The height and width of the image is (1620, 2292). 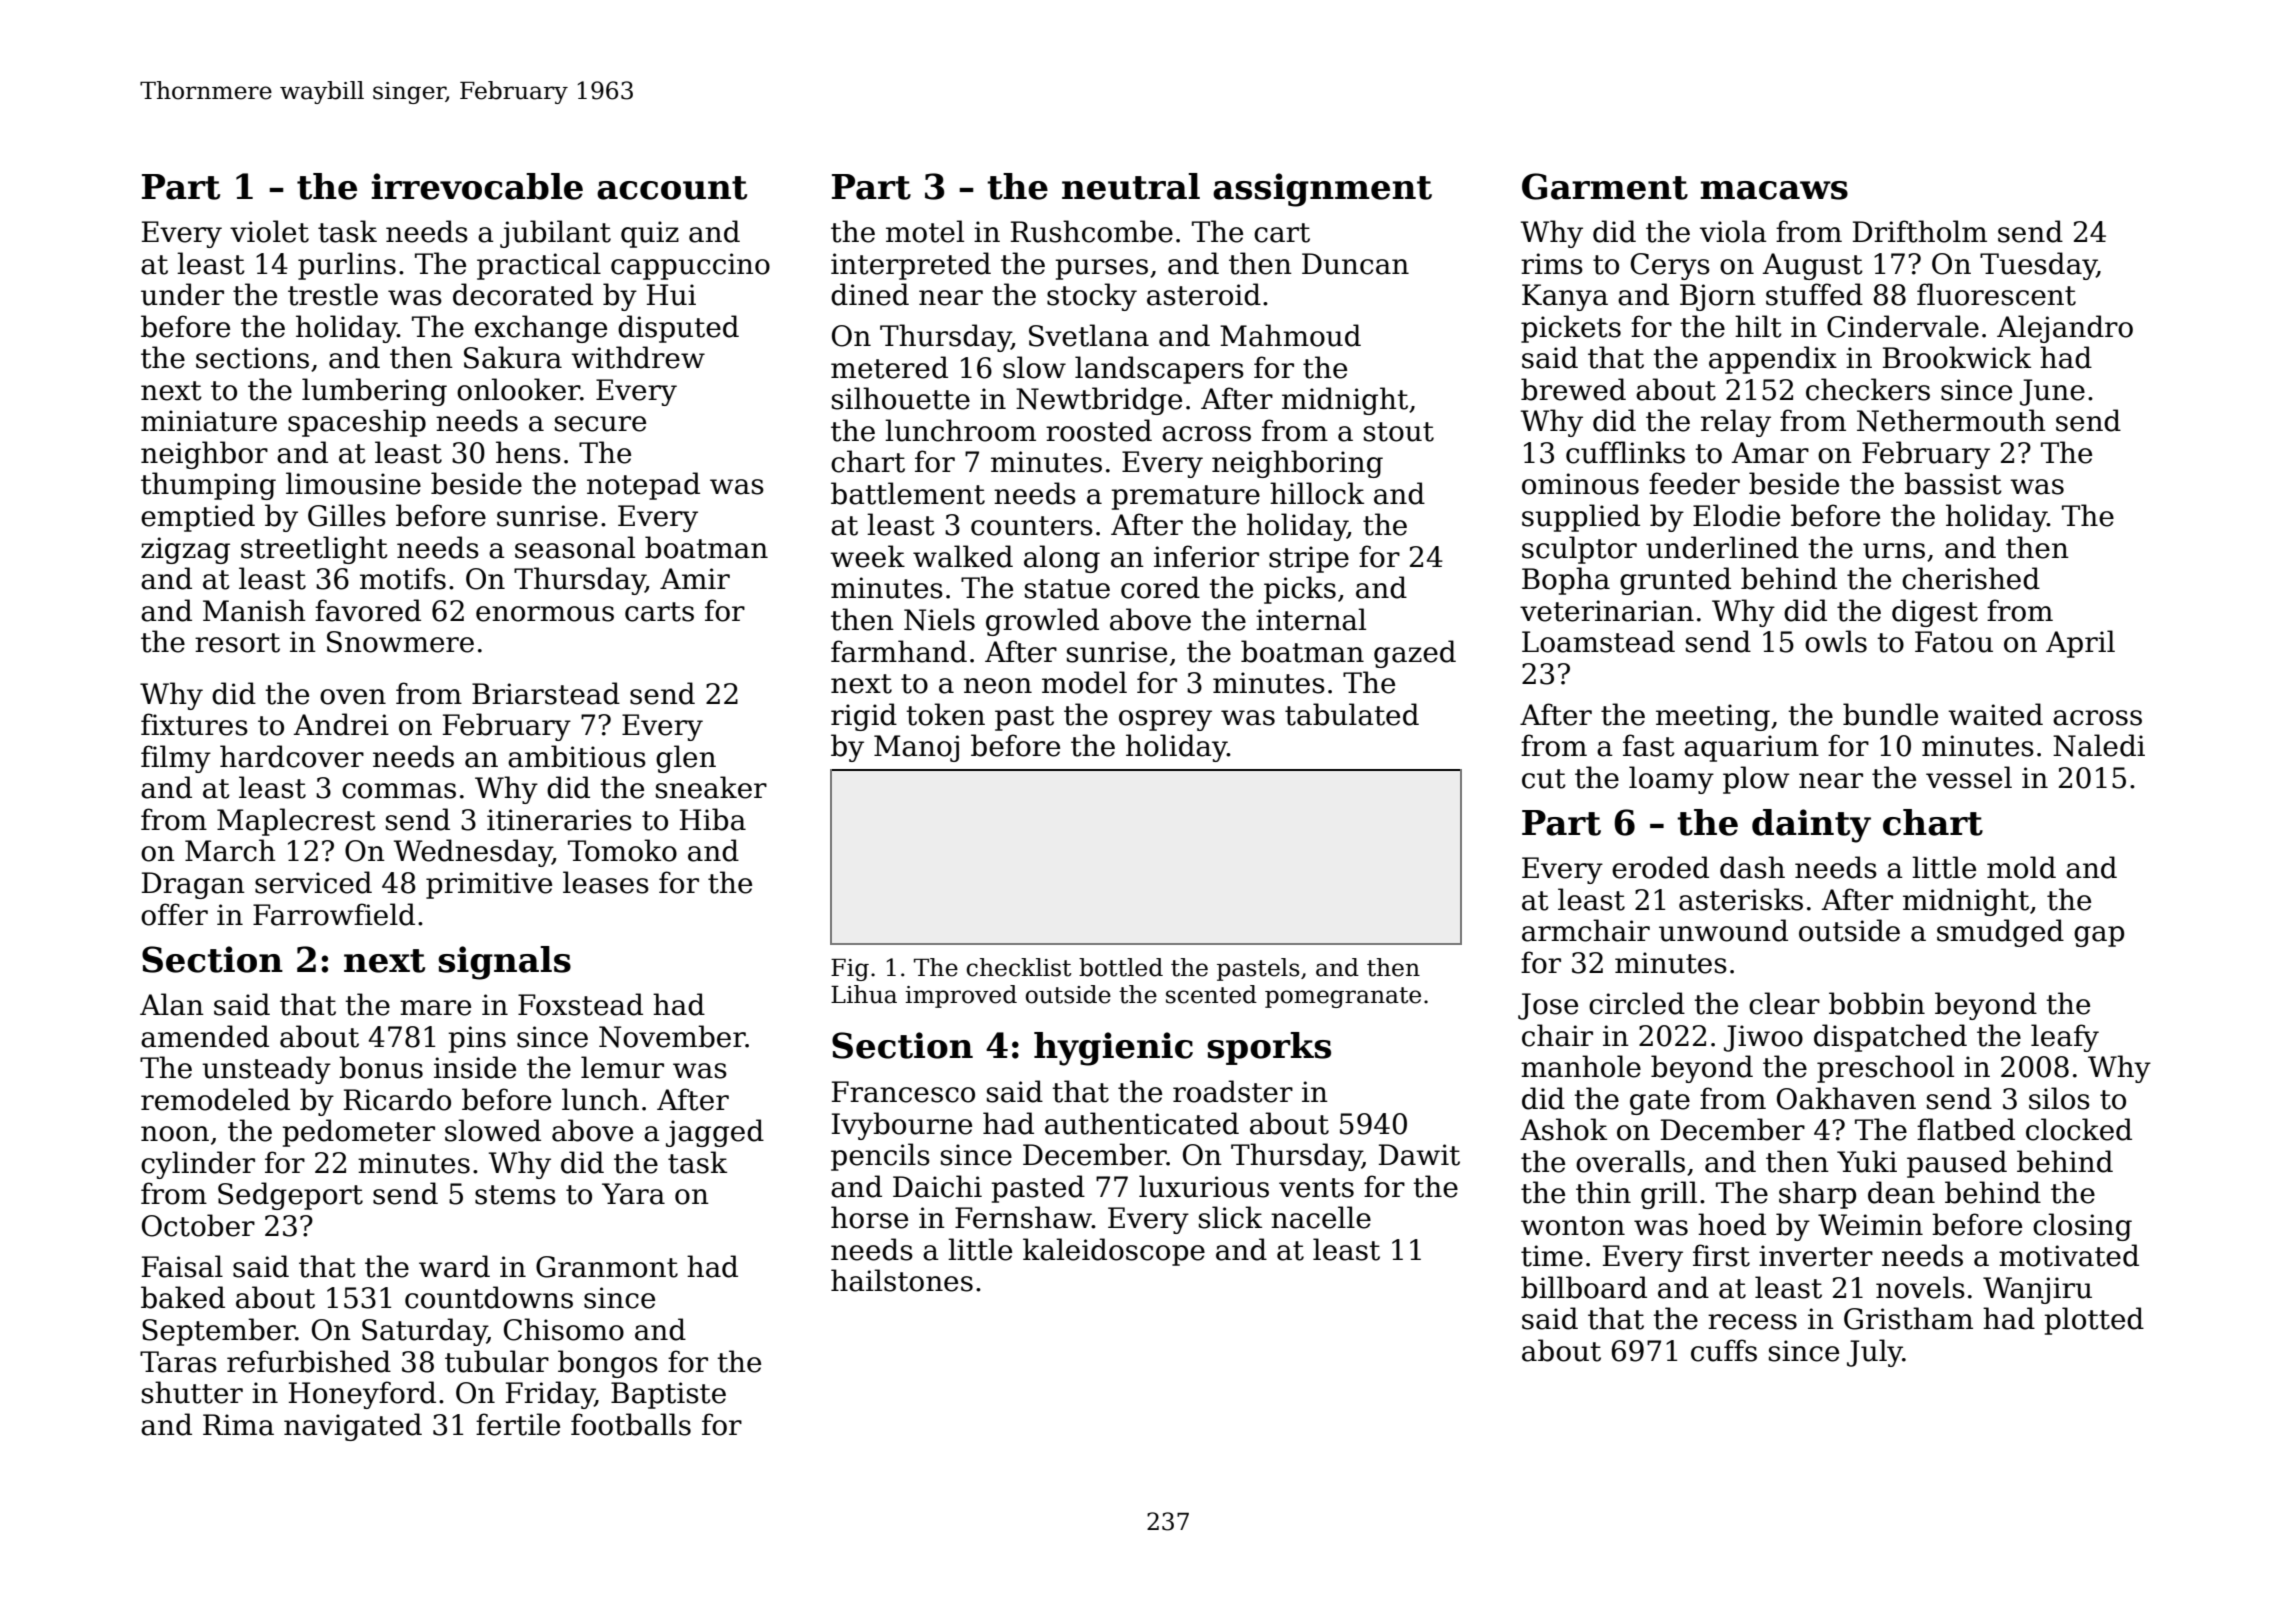 I want to click on time, so click(x=1552, y=1256).
